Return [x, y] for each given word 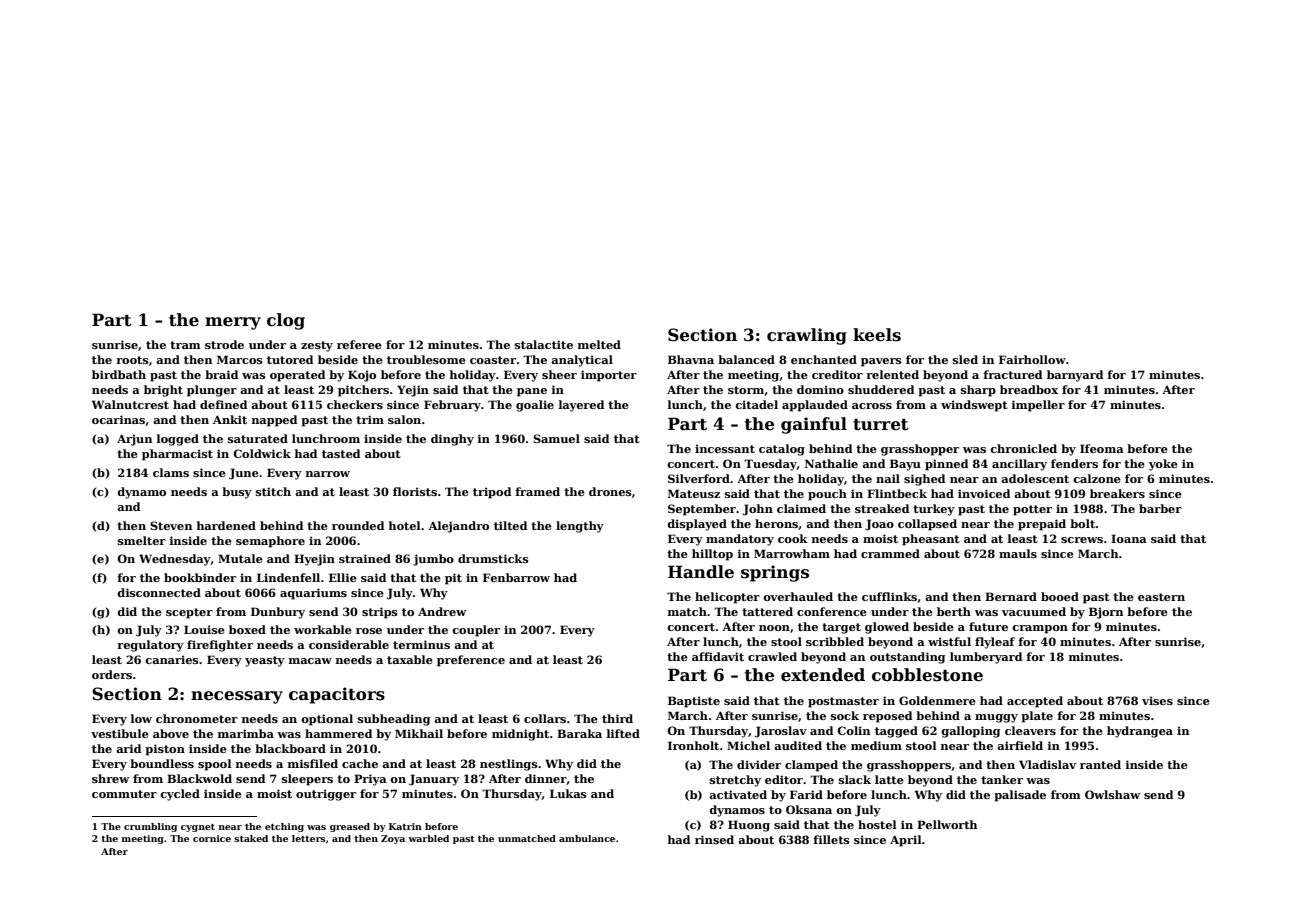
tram [185, 345]
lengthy [580, 527]
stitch [273, 491]
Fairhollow [1032, 359]
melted [599, 344]
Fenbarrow [516, 577]
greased [350, 827]
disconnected [159, 592]
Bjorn [1106, 613]
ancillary [1019, 465]
